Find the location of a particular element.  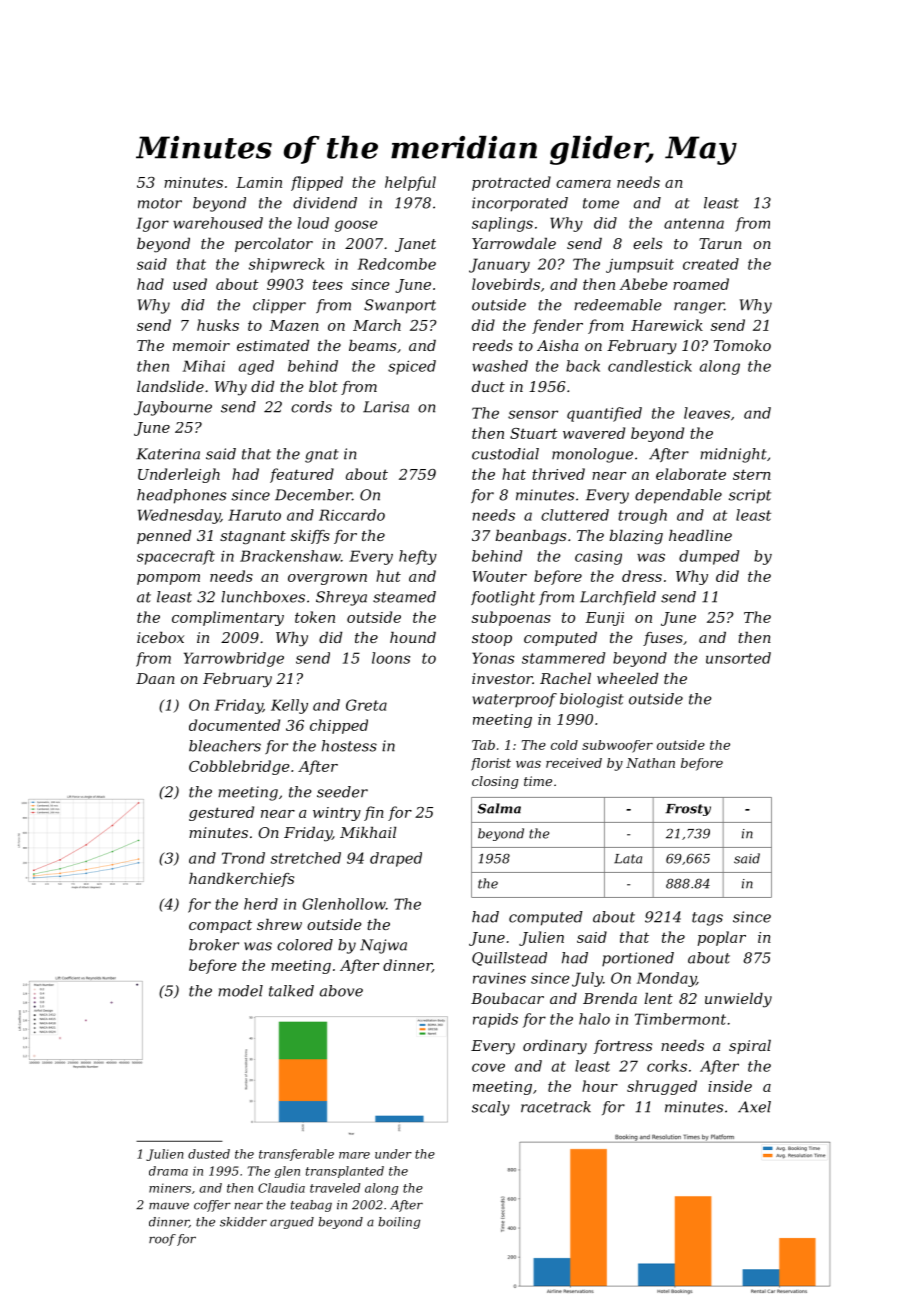

argued is located at coordinates (292, 1223).
